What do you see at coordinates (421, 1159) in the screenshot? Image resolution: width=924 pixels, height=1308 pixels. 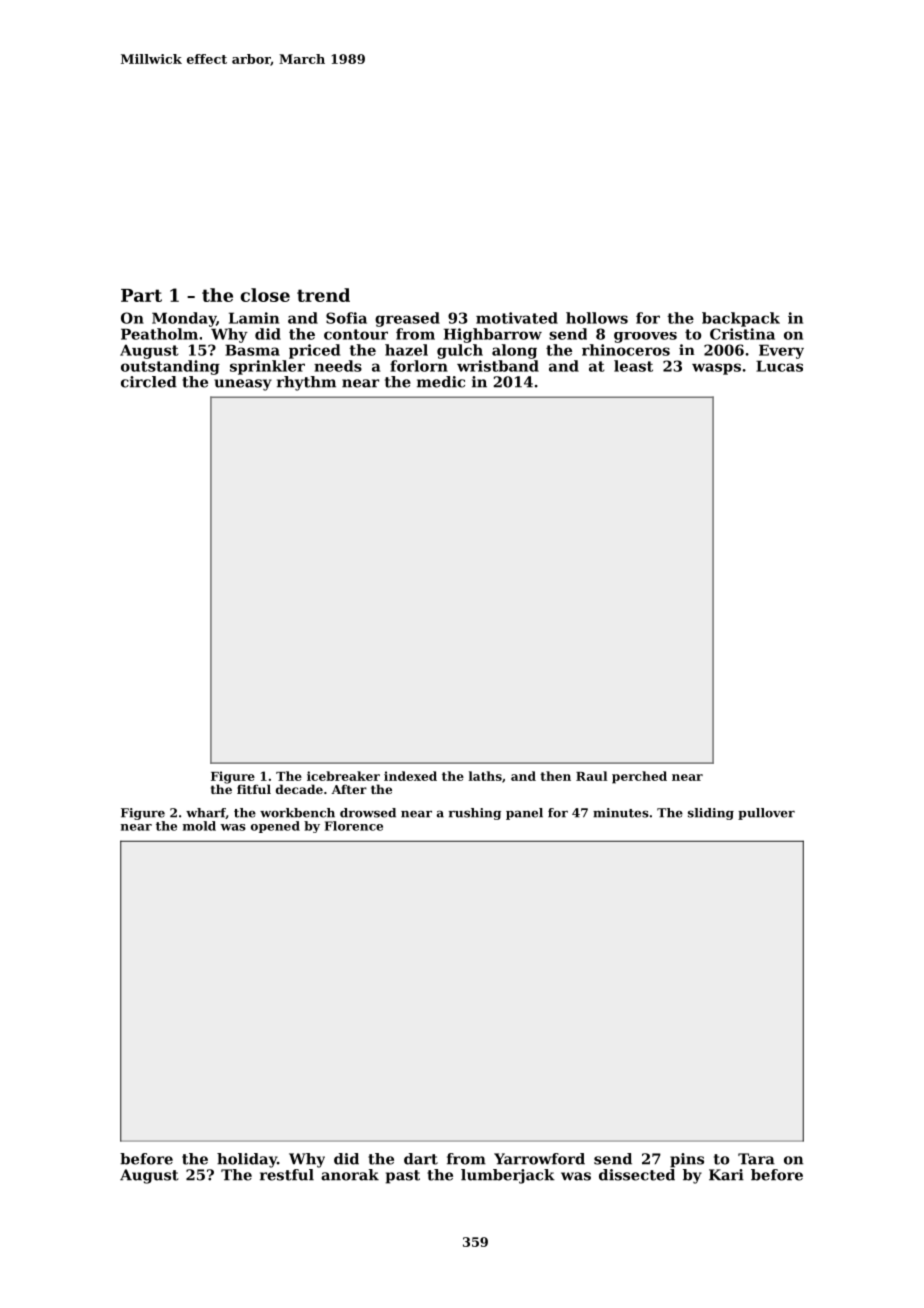 I see `dart` at bounding box center [421, 1159].
